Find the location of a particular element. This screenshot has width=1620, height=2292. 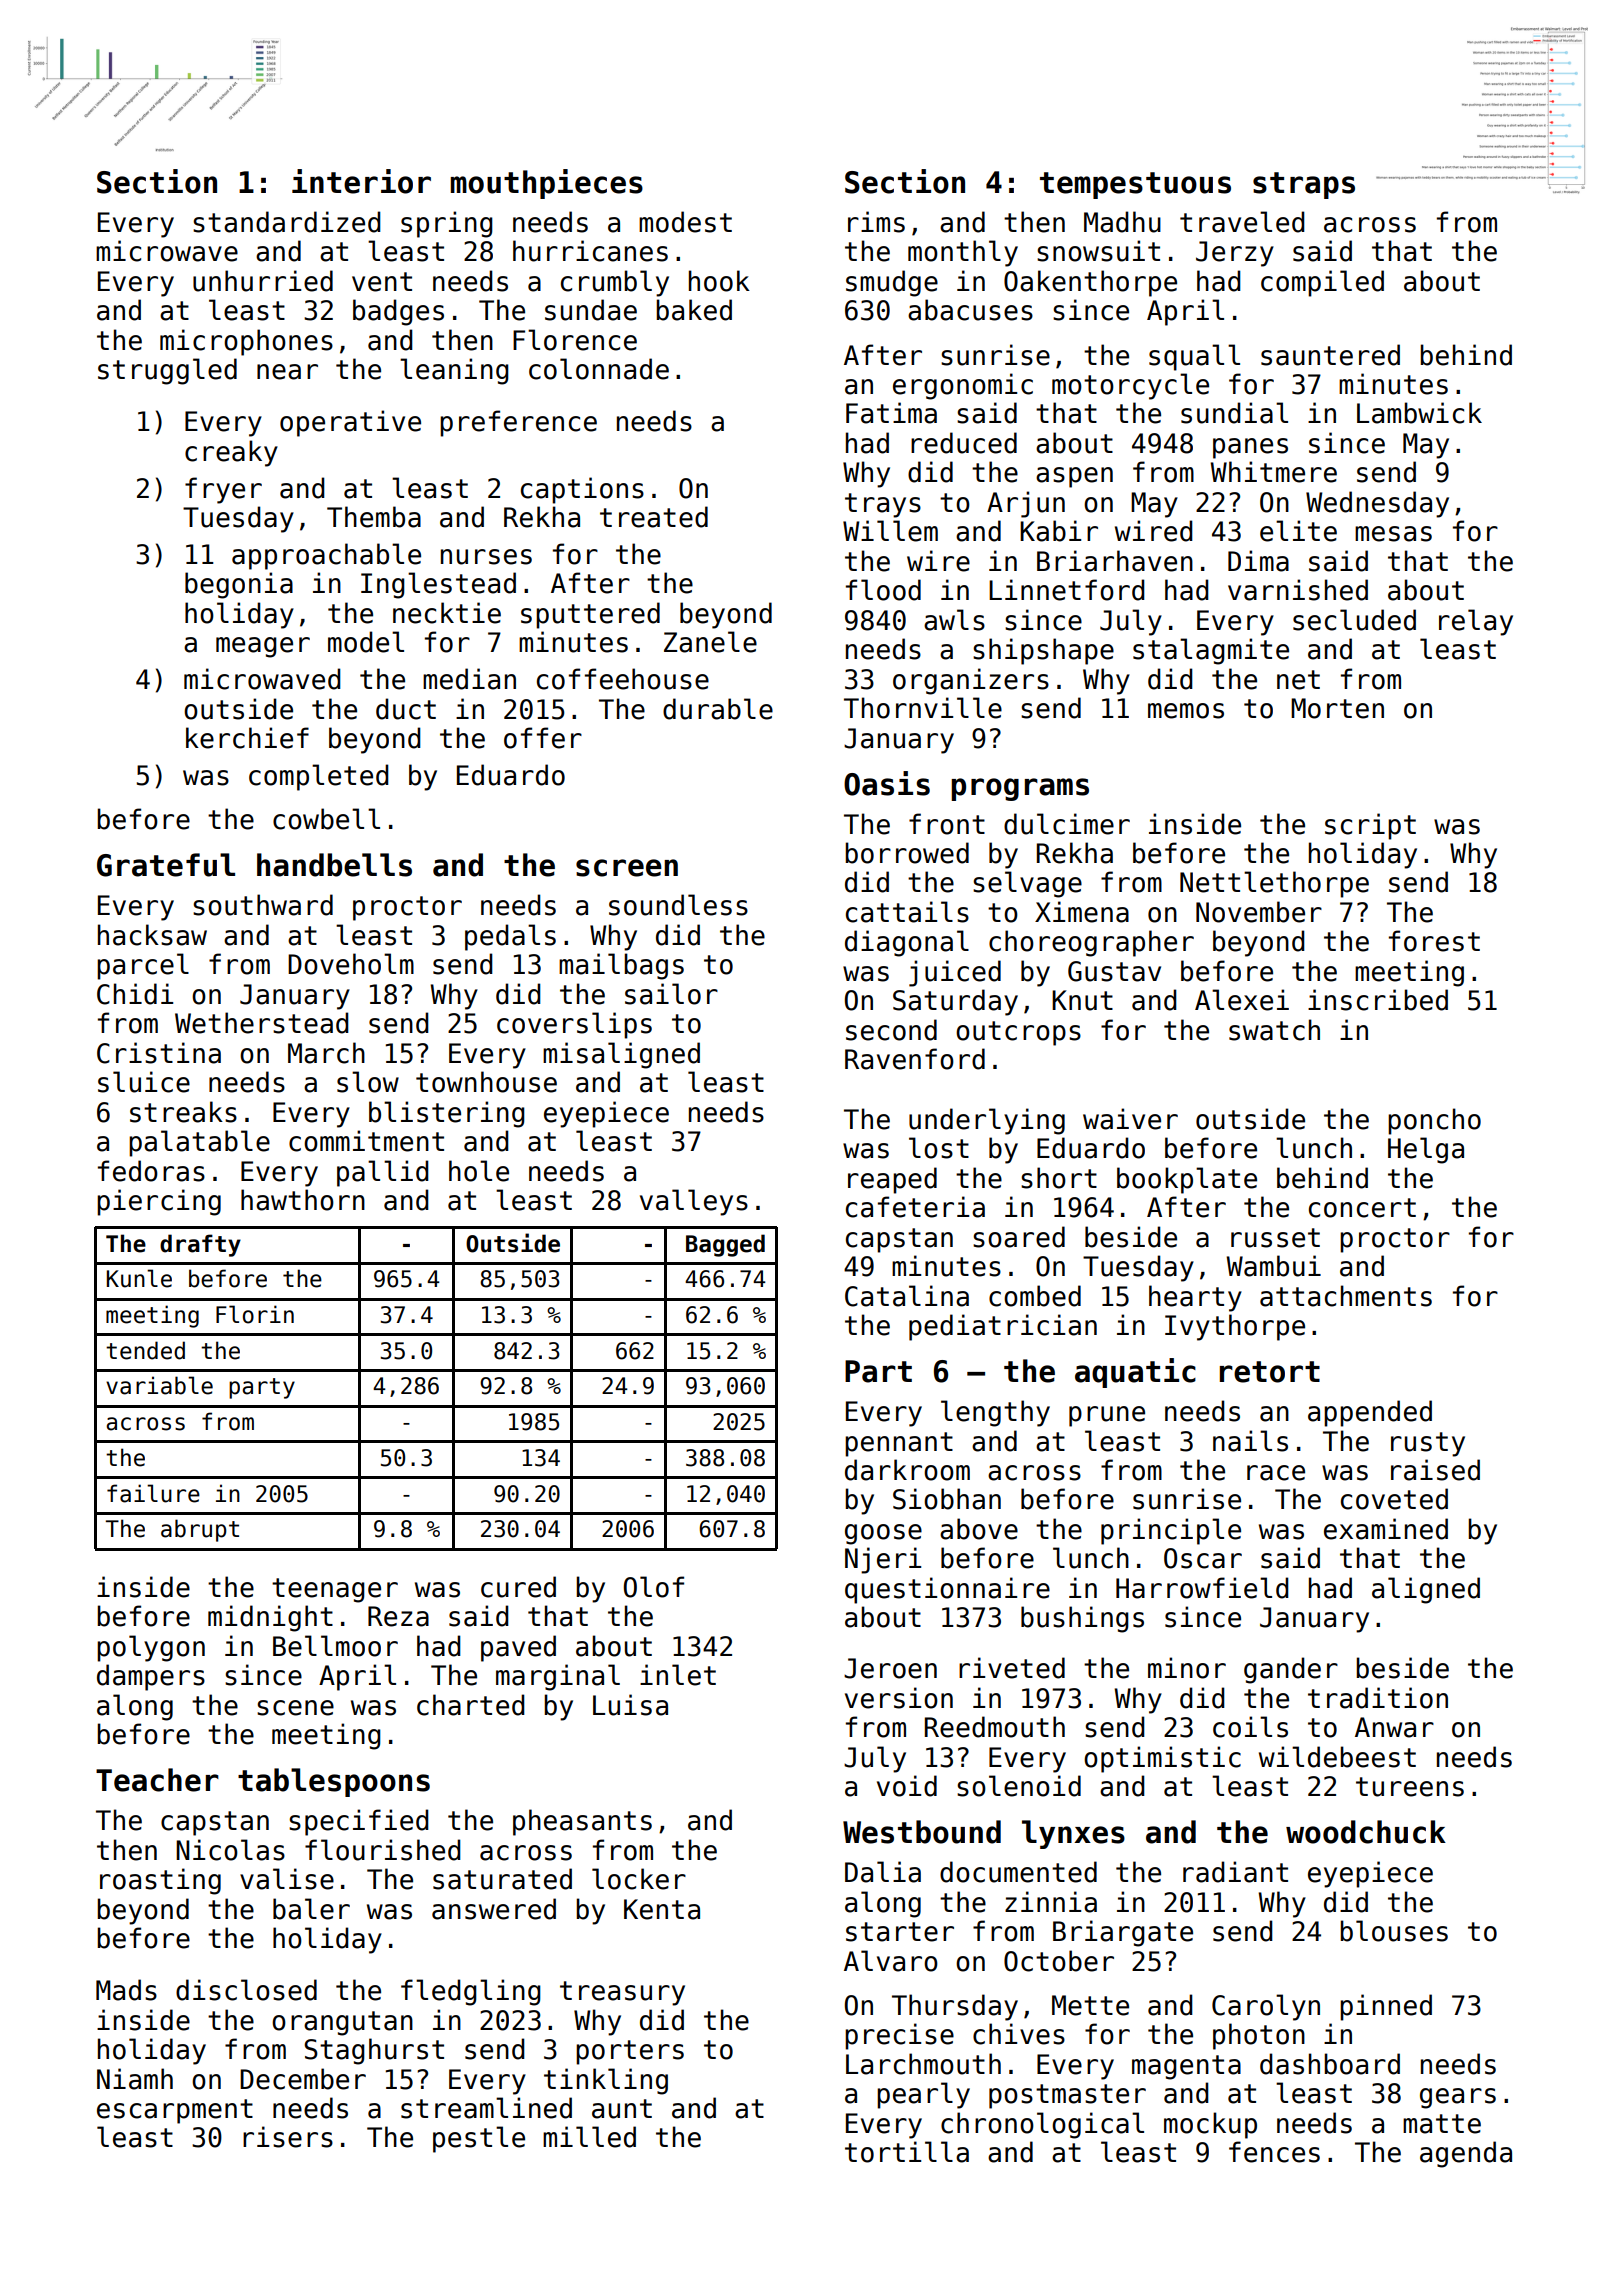

risers is located at coordinates (288, 2137).
